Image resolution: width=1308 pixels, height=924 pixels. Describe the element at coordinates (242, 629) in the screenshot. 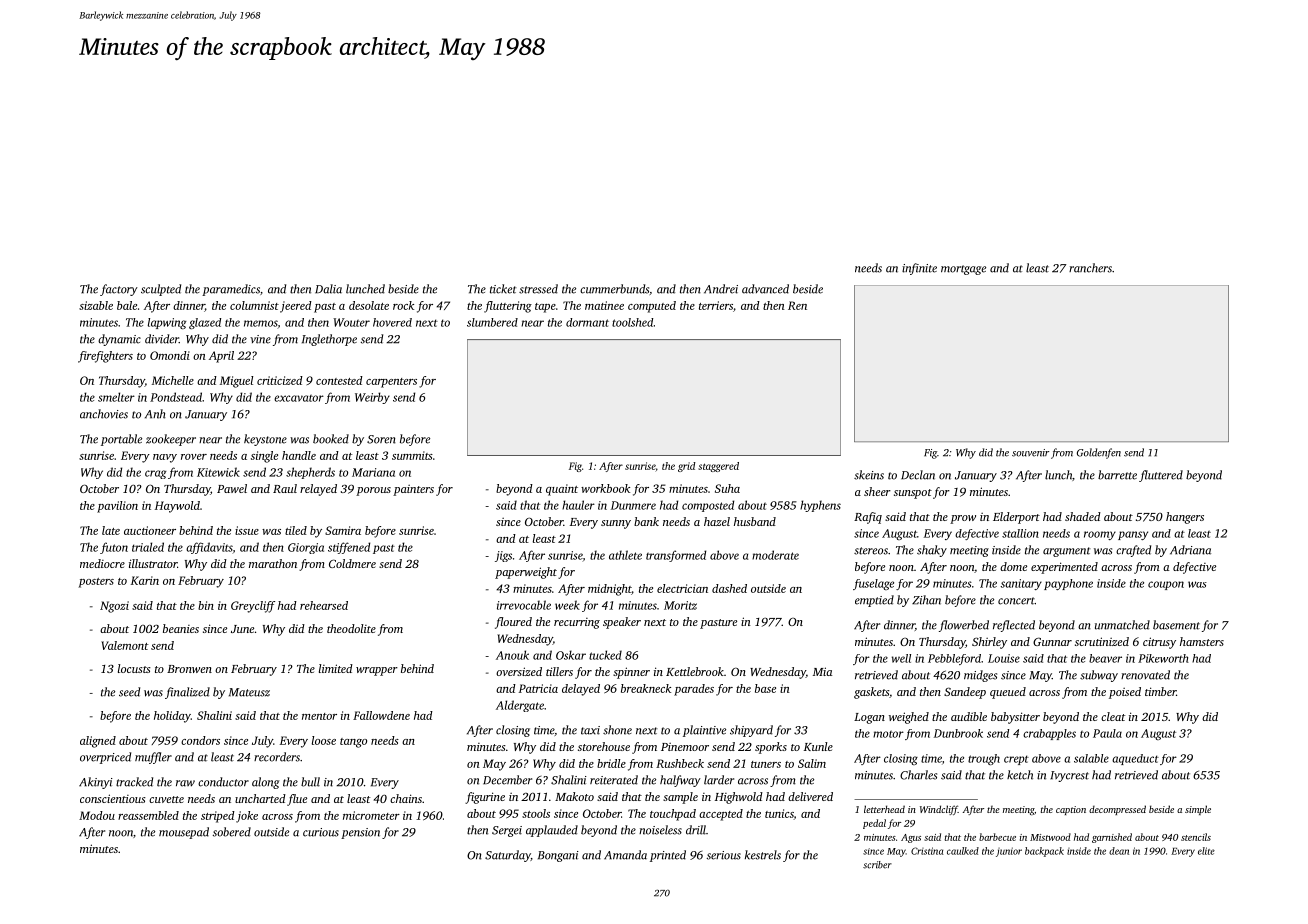

I see `June` at that location.
